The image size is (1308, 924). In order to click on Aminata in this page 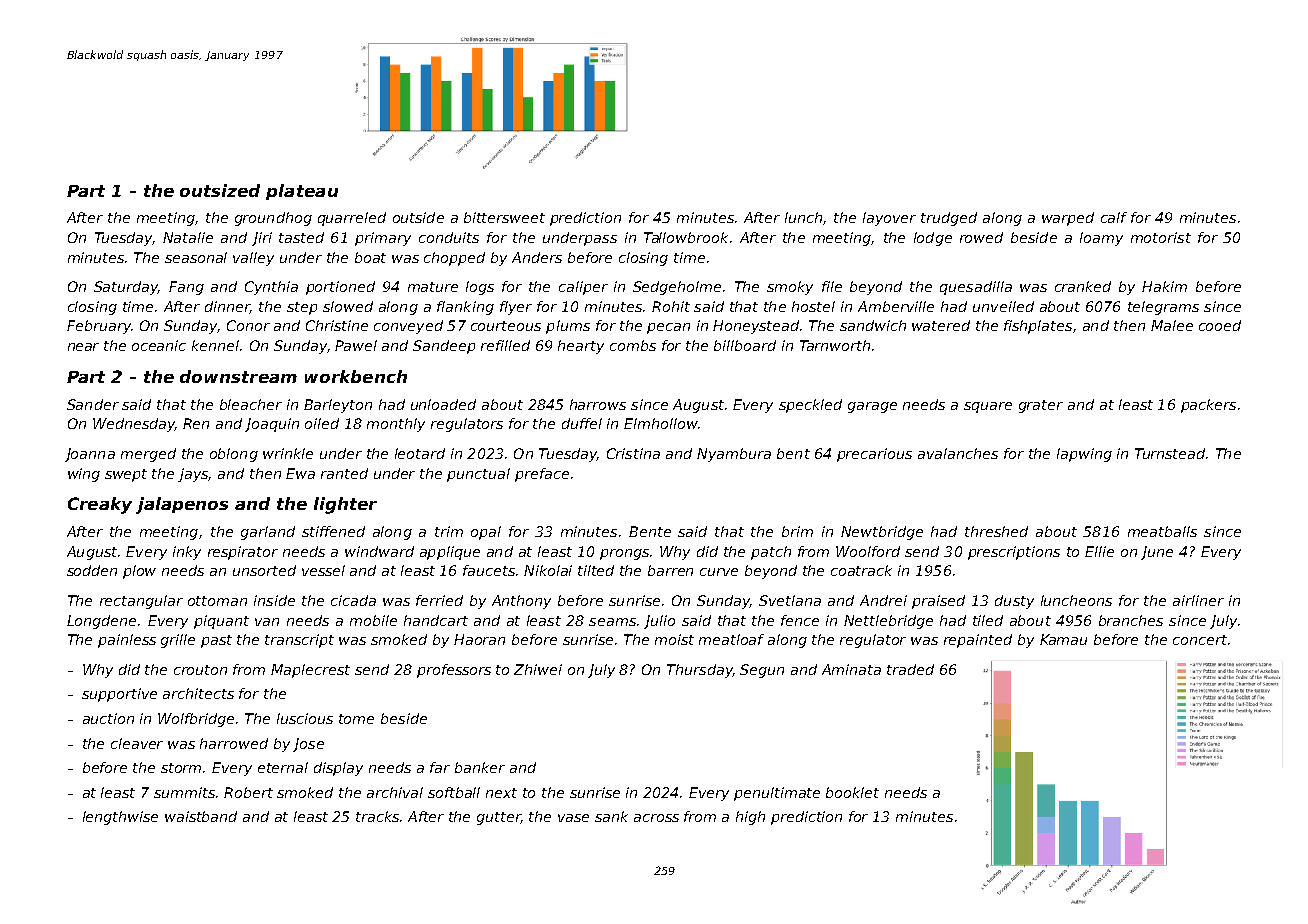, I will do `click(851, 669)`.
